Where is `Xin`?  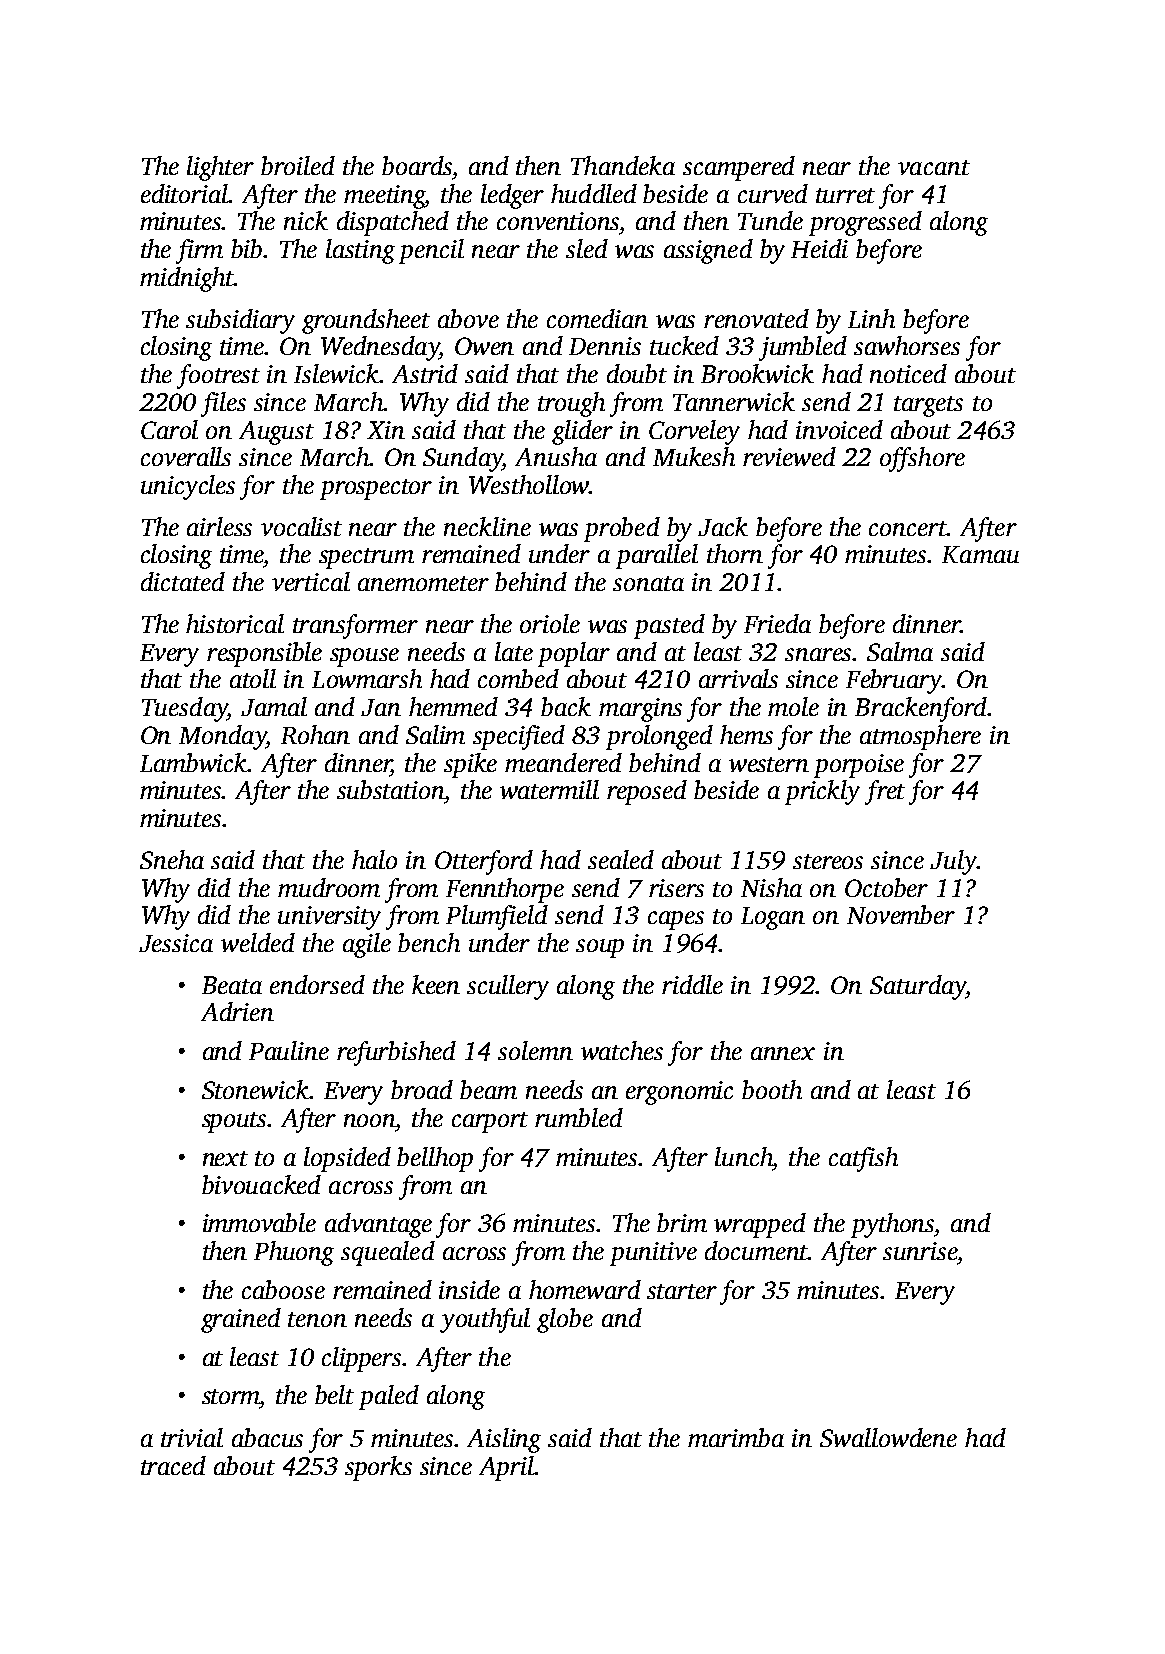 Xin is located at coordinates (386, 430).
